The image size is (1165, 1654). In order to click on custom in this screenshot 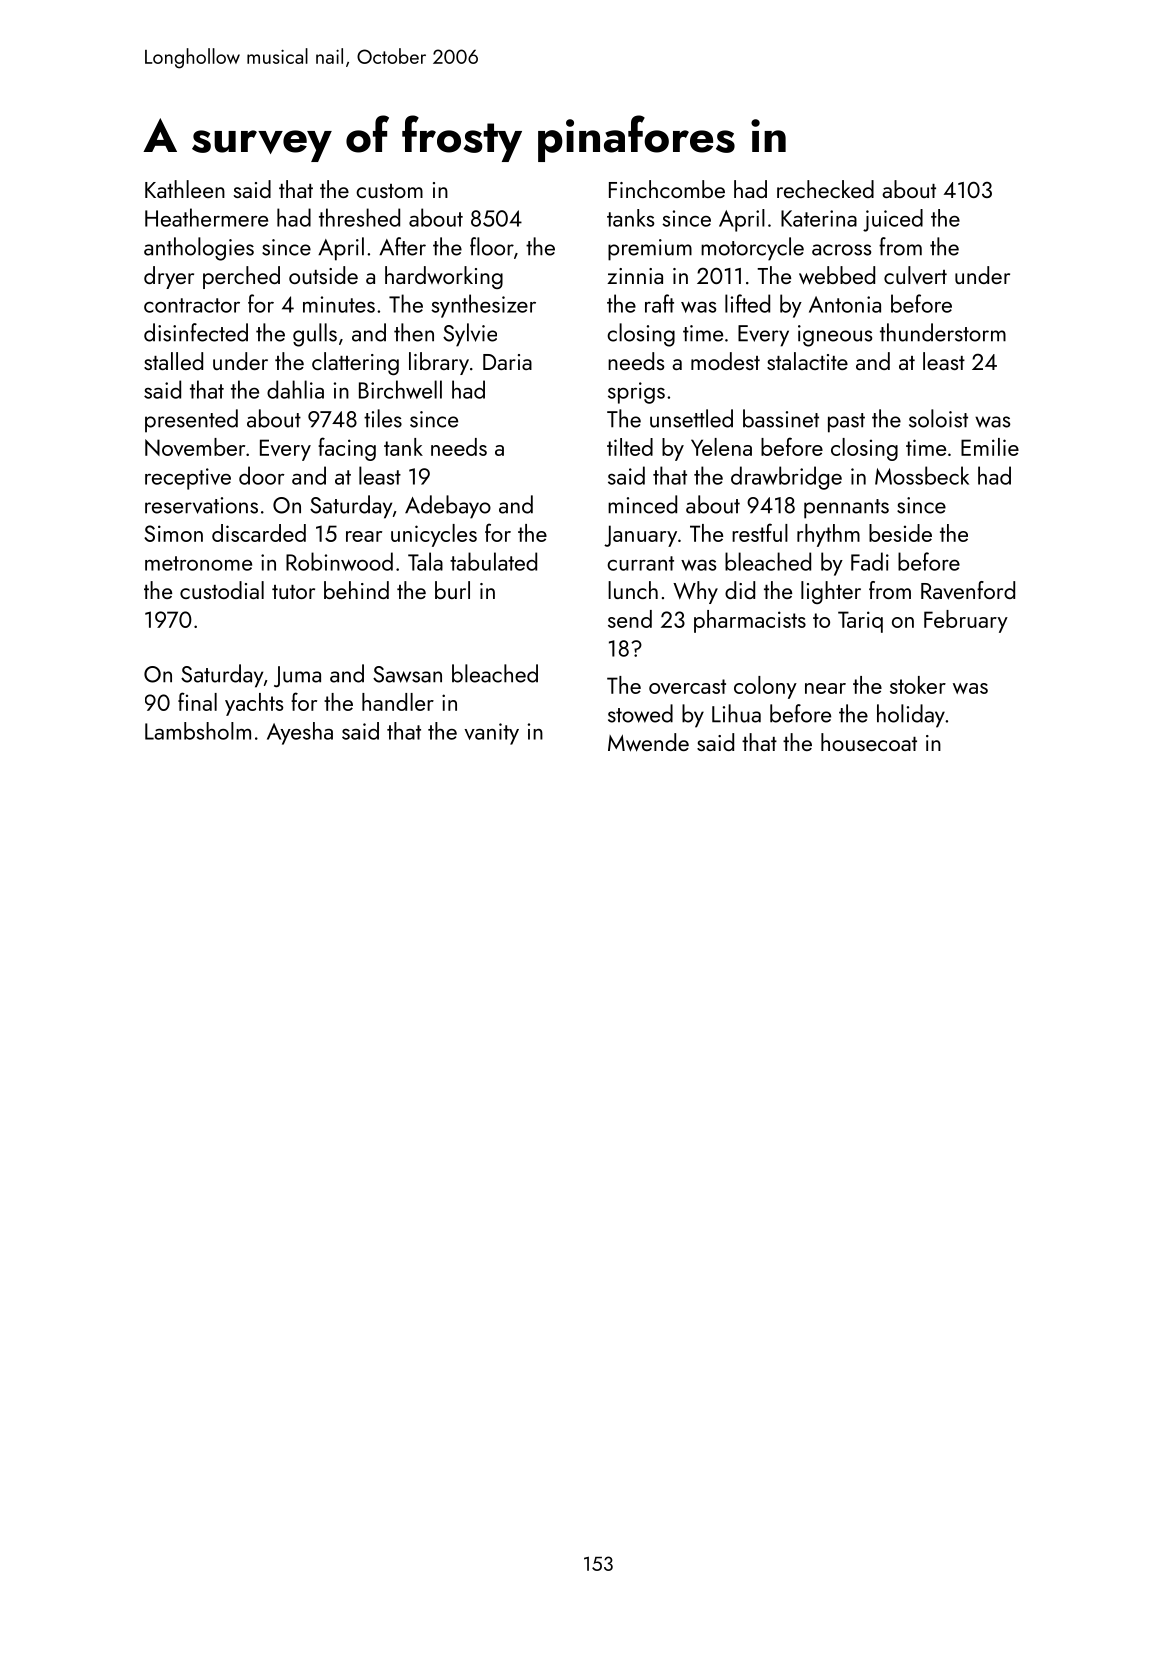, I will do `click(389, 191)`.
